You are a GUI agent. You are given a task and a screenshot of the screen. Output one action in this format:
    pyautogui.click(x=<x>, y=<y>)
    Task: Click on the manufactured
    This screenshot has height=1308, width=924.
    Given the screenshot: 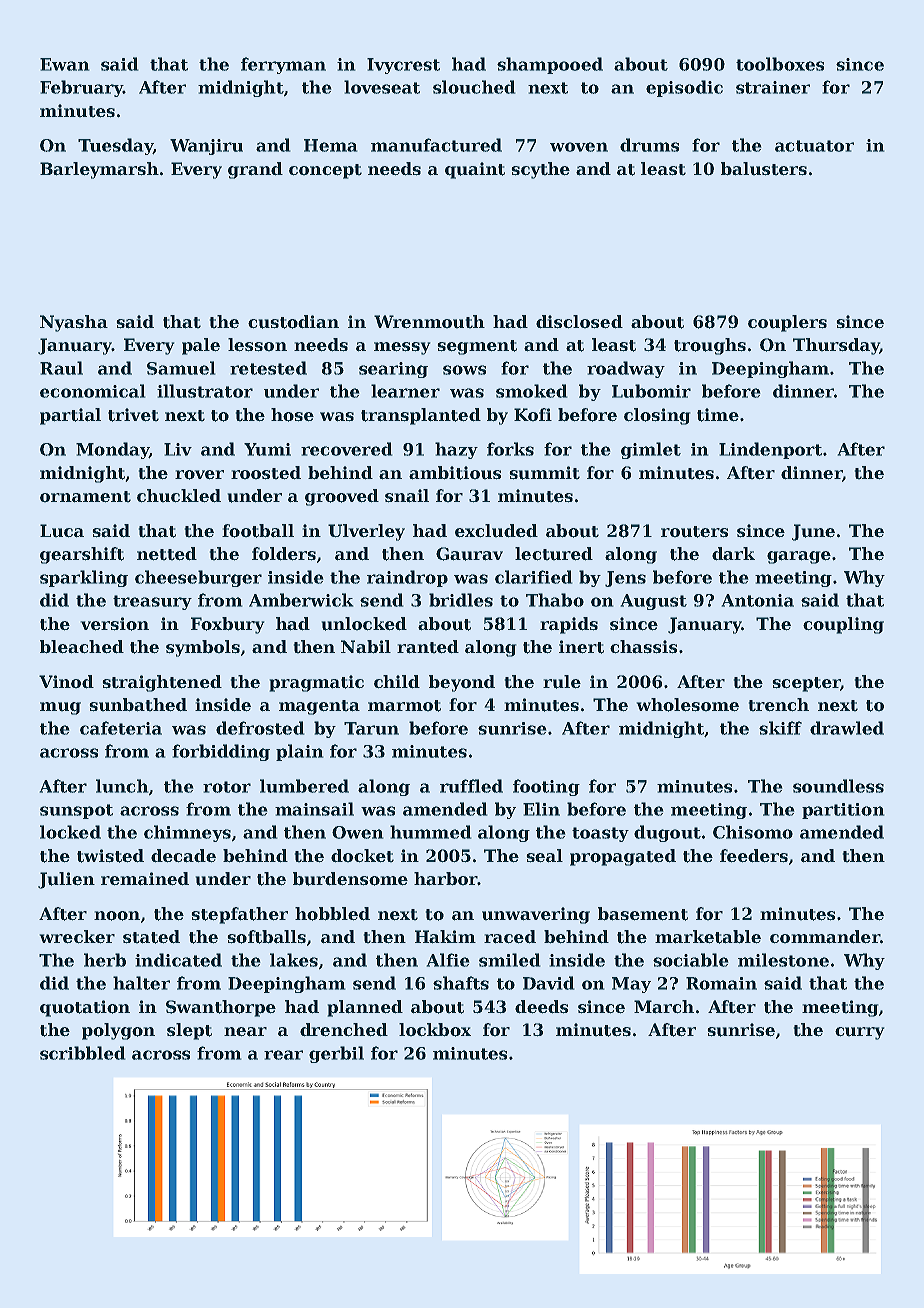 What is the action you would take?
    pyautogui.click(x=436, y=145)
